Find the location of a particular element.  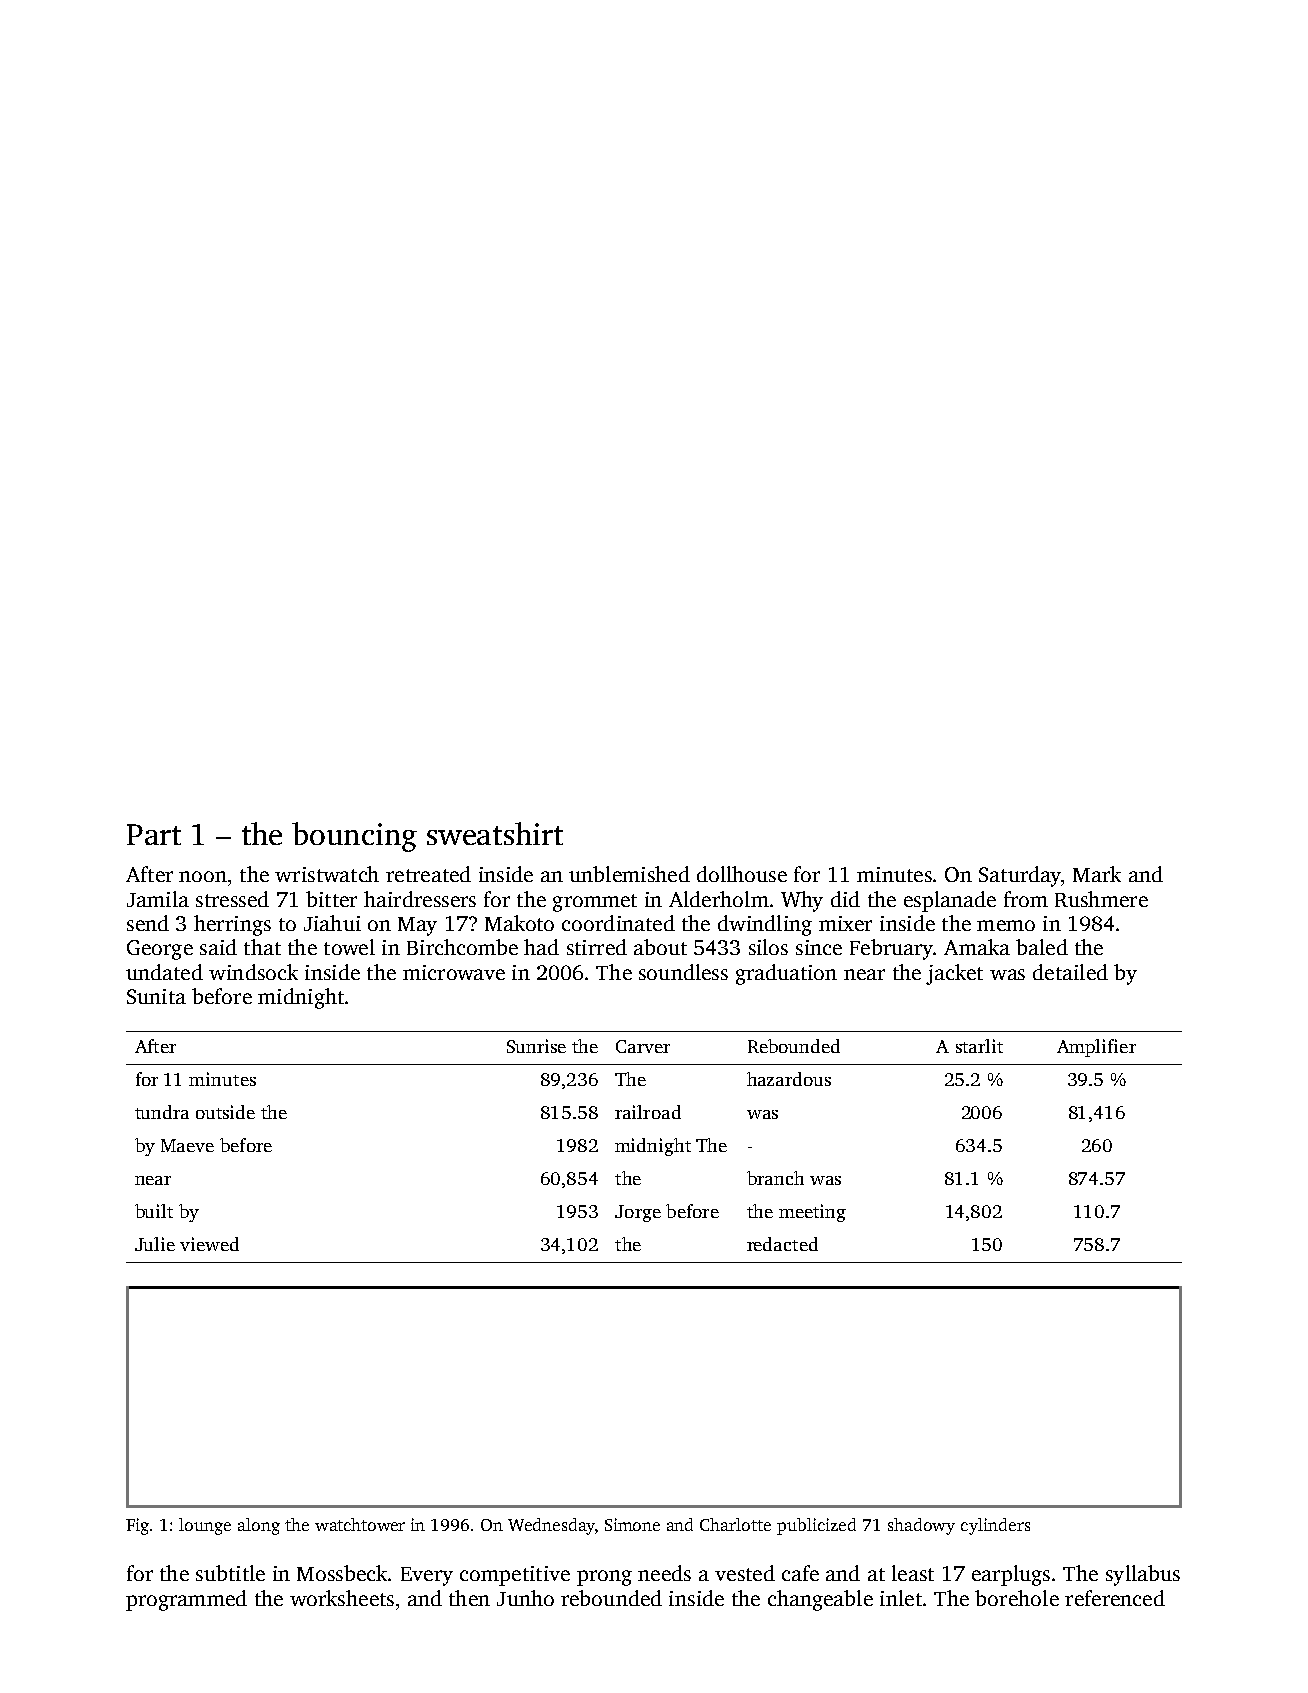

Wednesday is located at coordinates (551, 1526).
